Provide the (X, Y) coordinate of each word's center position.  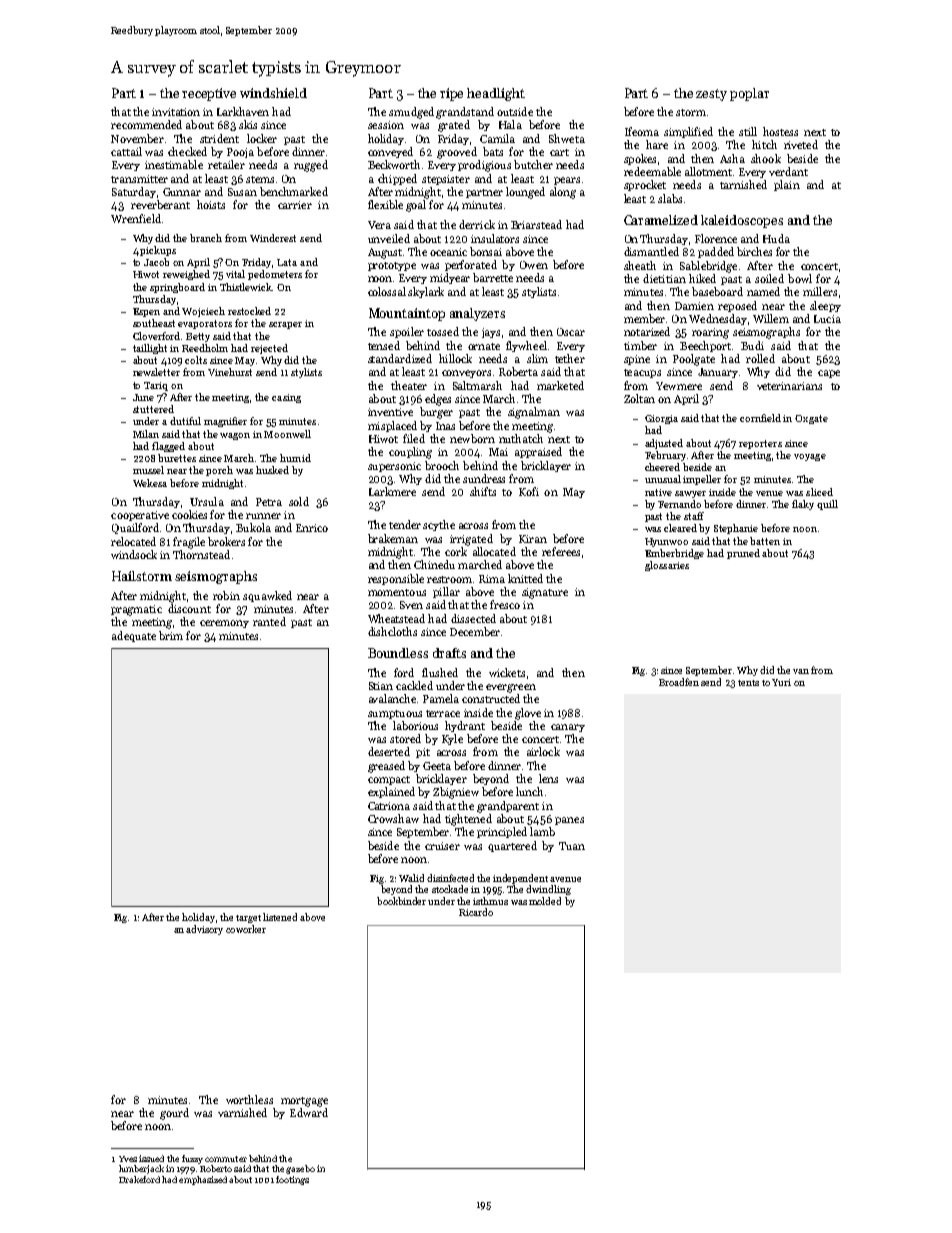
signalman (534, 413)
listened (280, 917)
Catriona (389, 806)
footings (292, 1180)
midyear (450, 278)
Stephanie (736, 529)
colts (196, 360)
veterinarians (789, 386)
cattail (126, 151)
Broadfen (679, 682)
